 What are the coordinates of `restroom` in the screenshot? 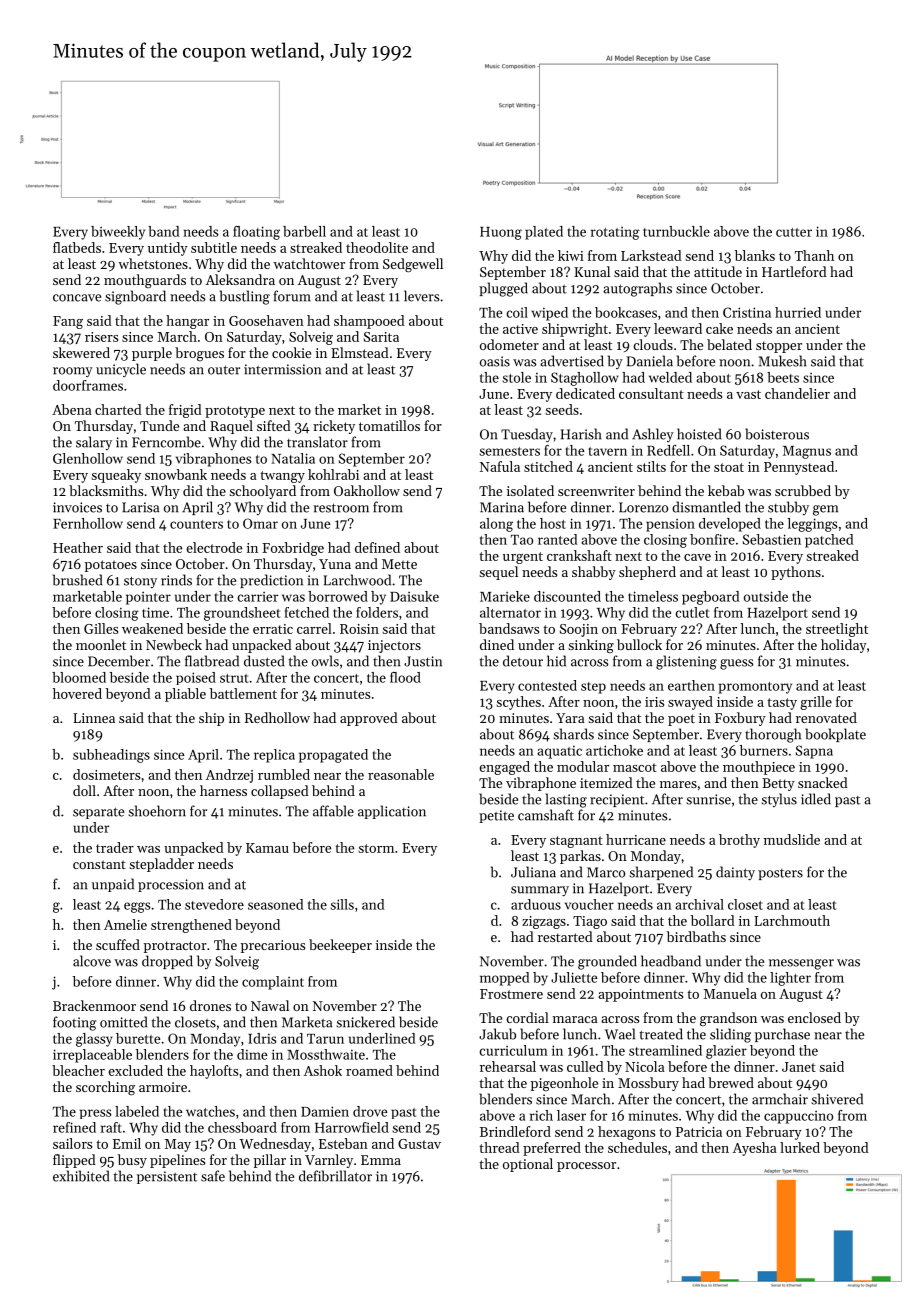 It's located at (341, 508).
